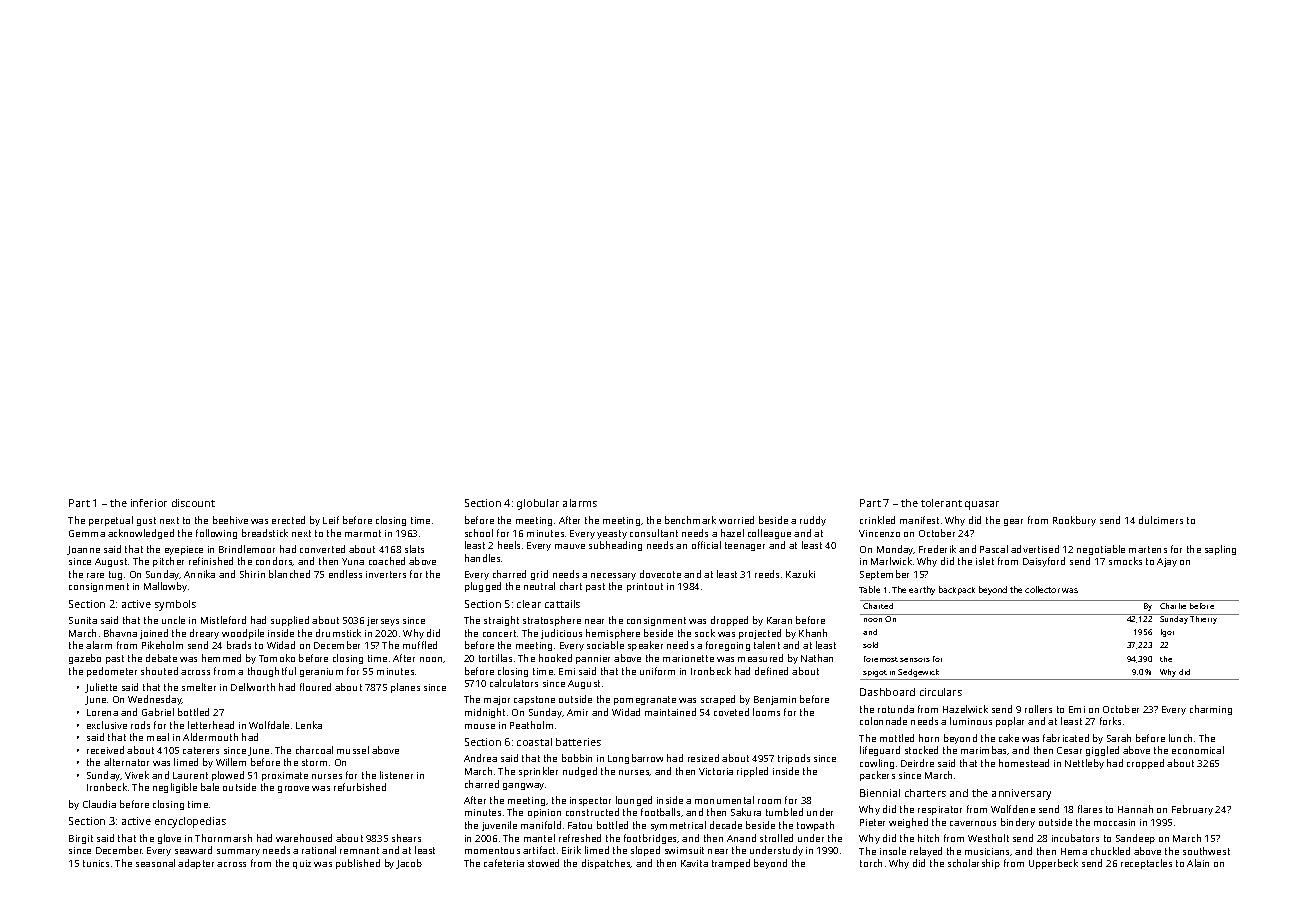 This document has height=924, width=1308. I want to click on lunch, so click(1180, 738).
